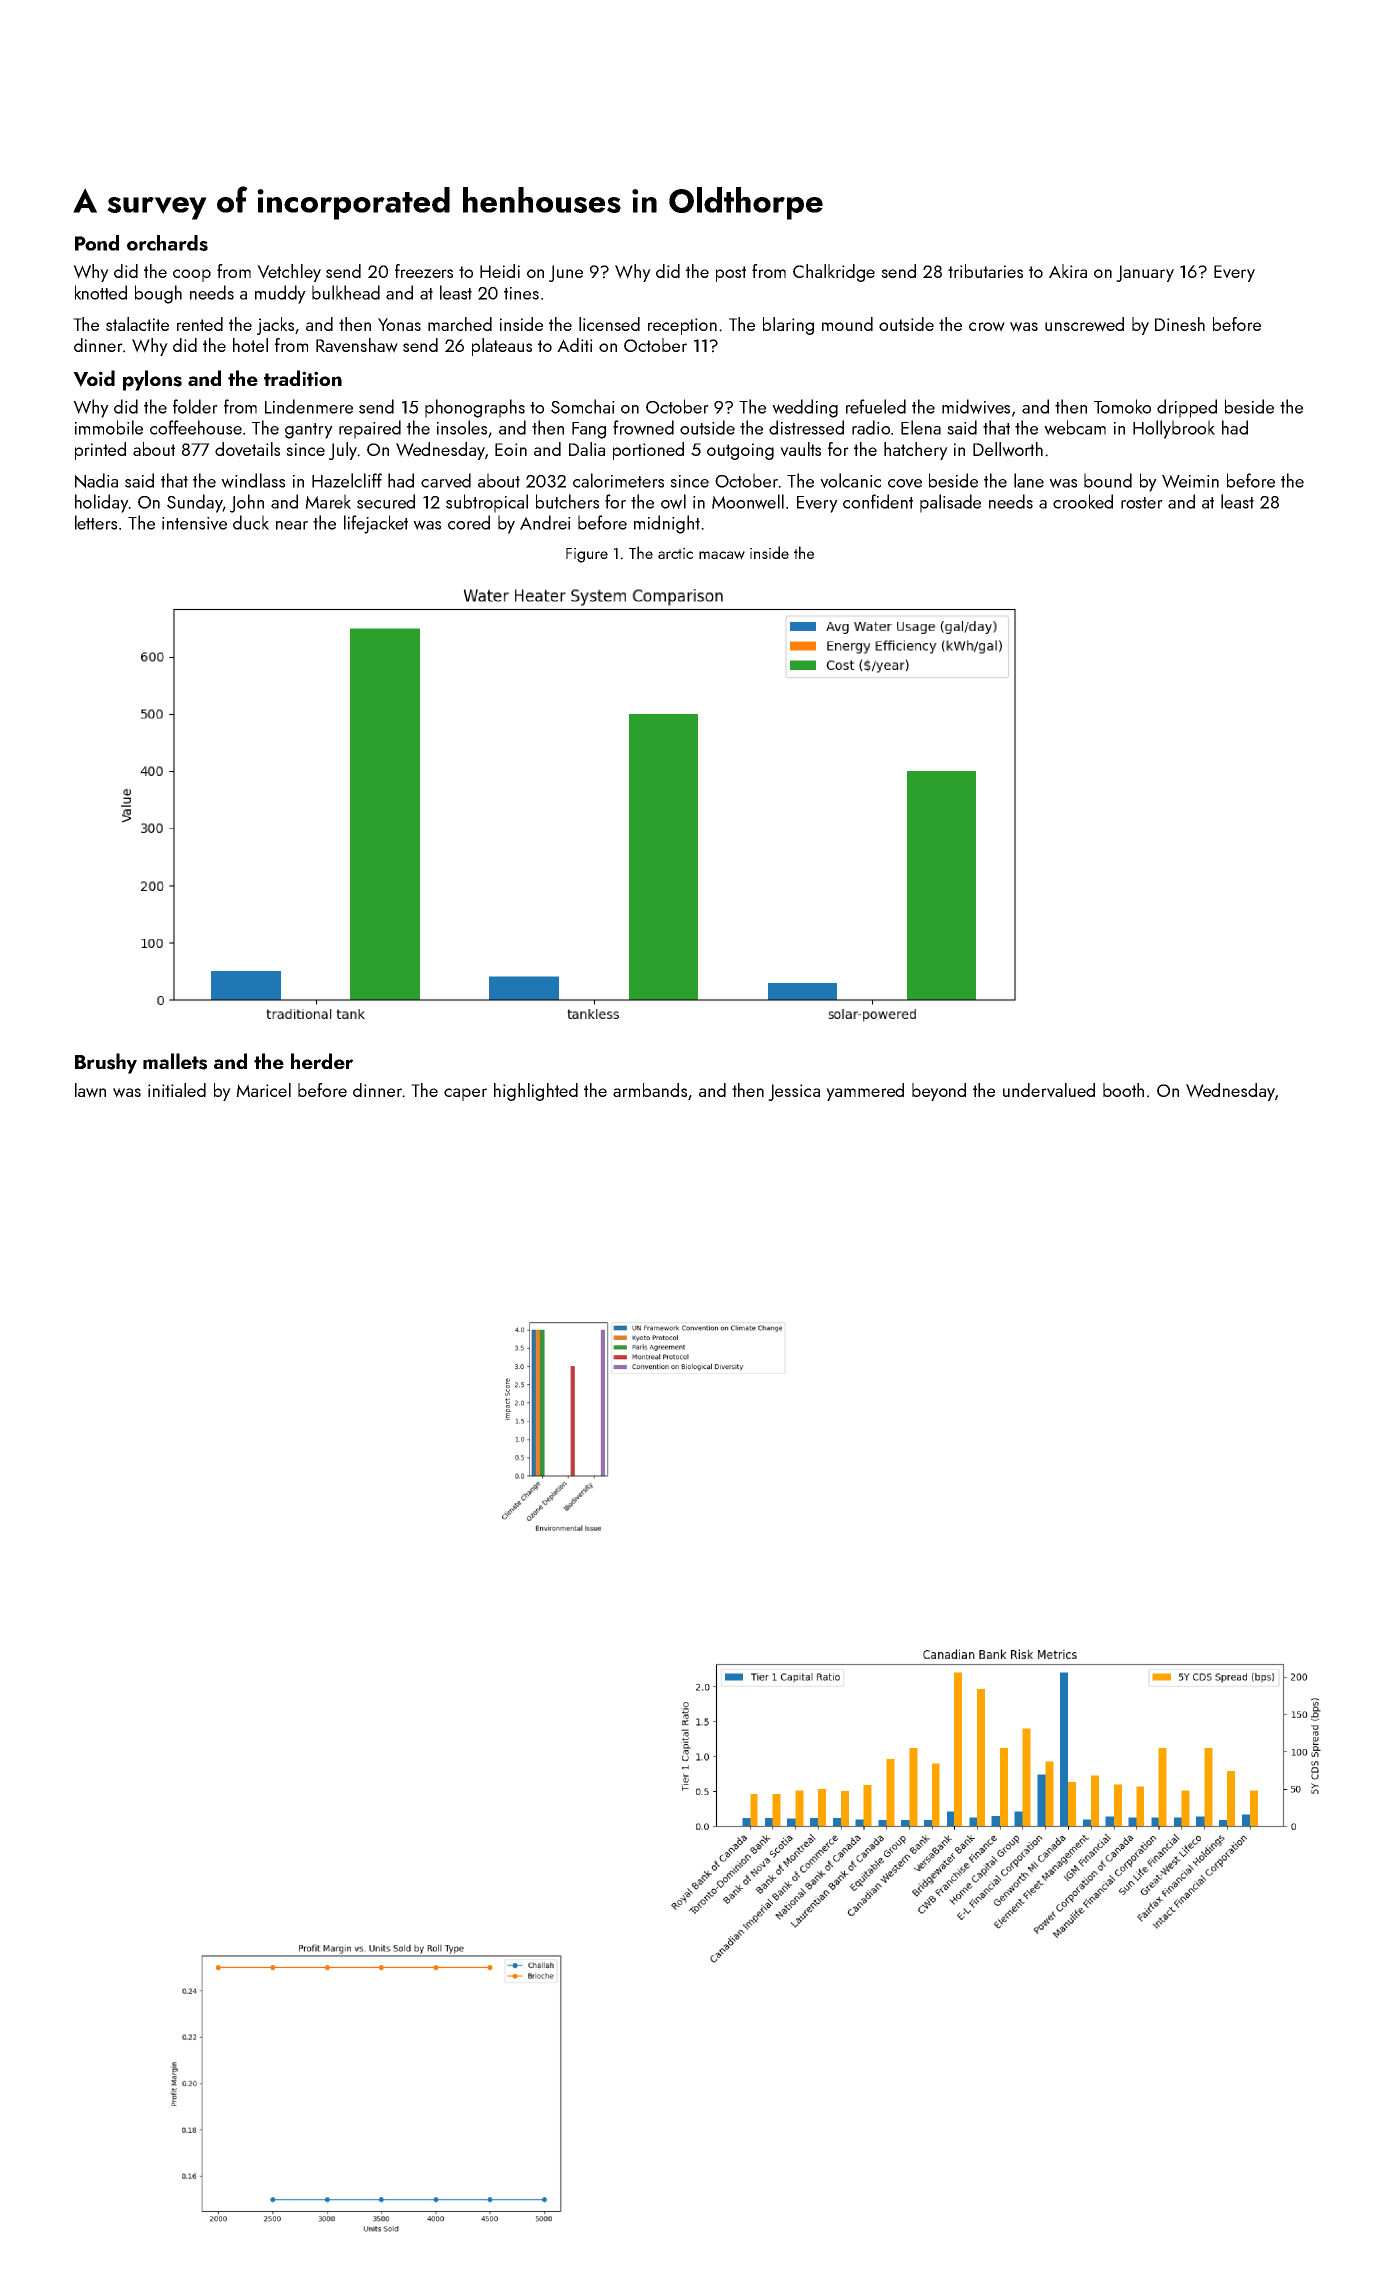 The image size is (1380, 2273). What do you see at coordinates (722, 555) in the page?
I see `macaw` at bounding box center [722, 555].
